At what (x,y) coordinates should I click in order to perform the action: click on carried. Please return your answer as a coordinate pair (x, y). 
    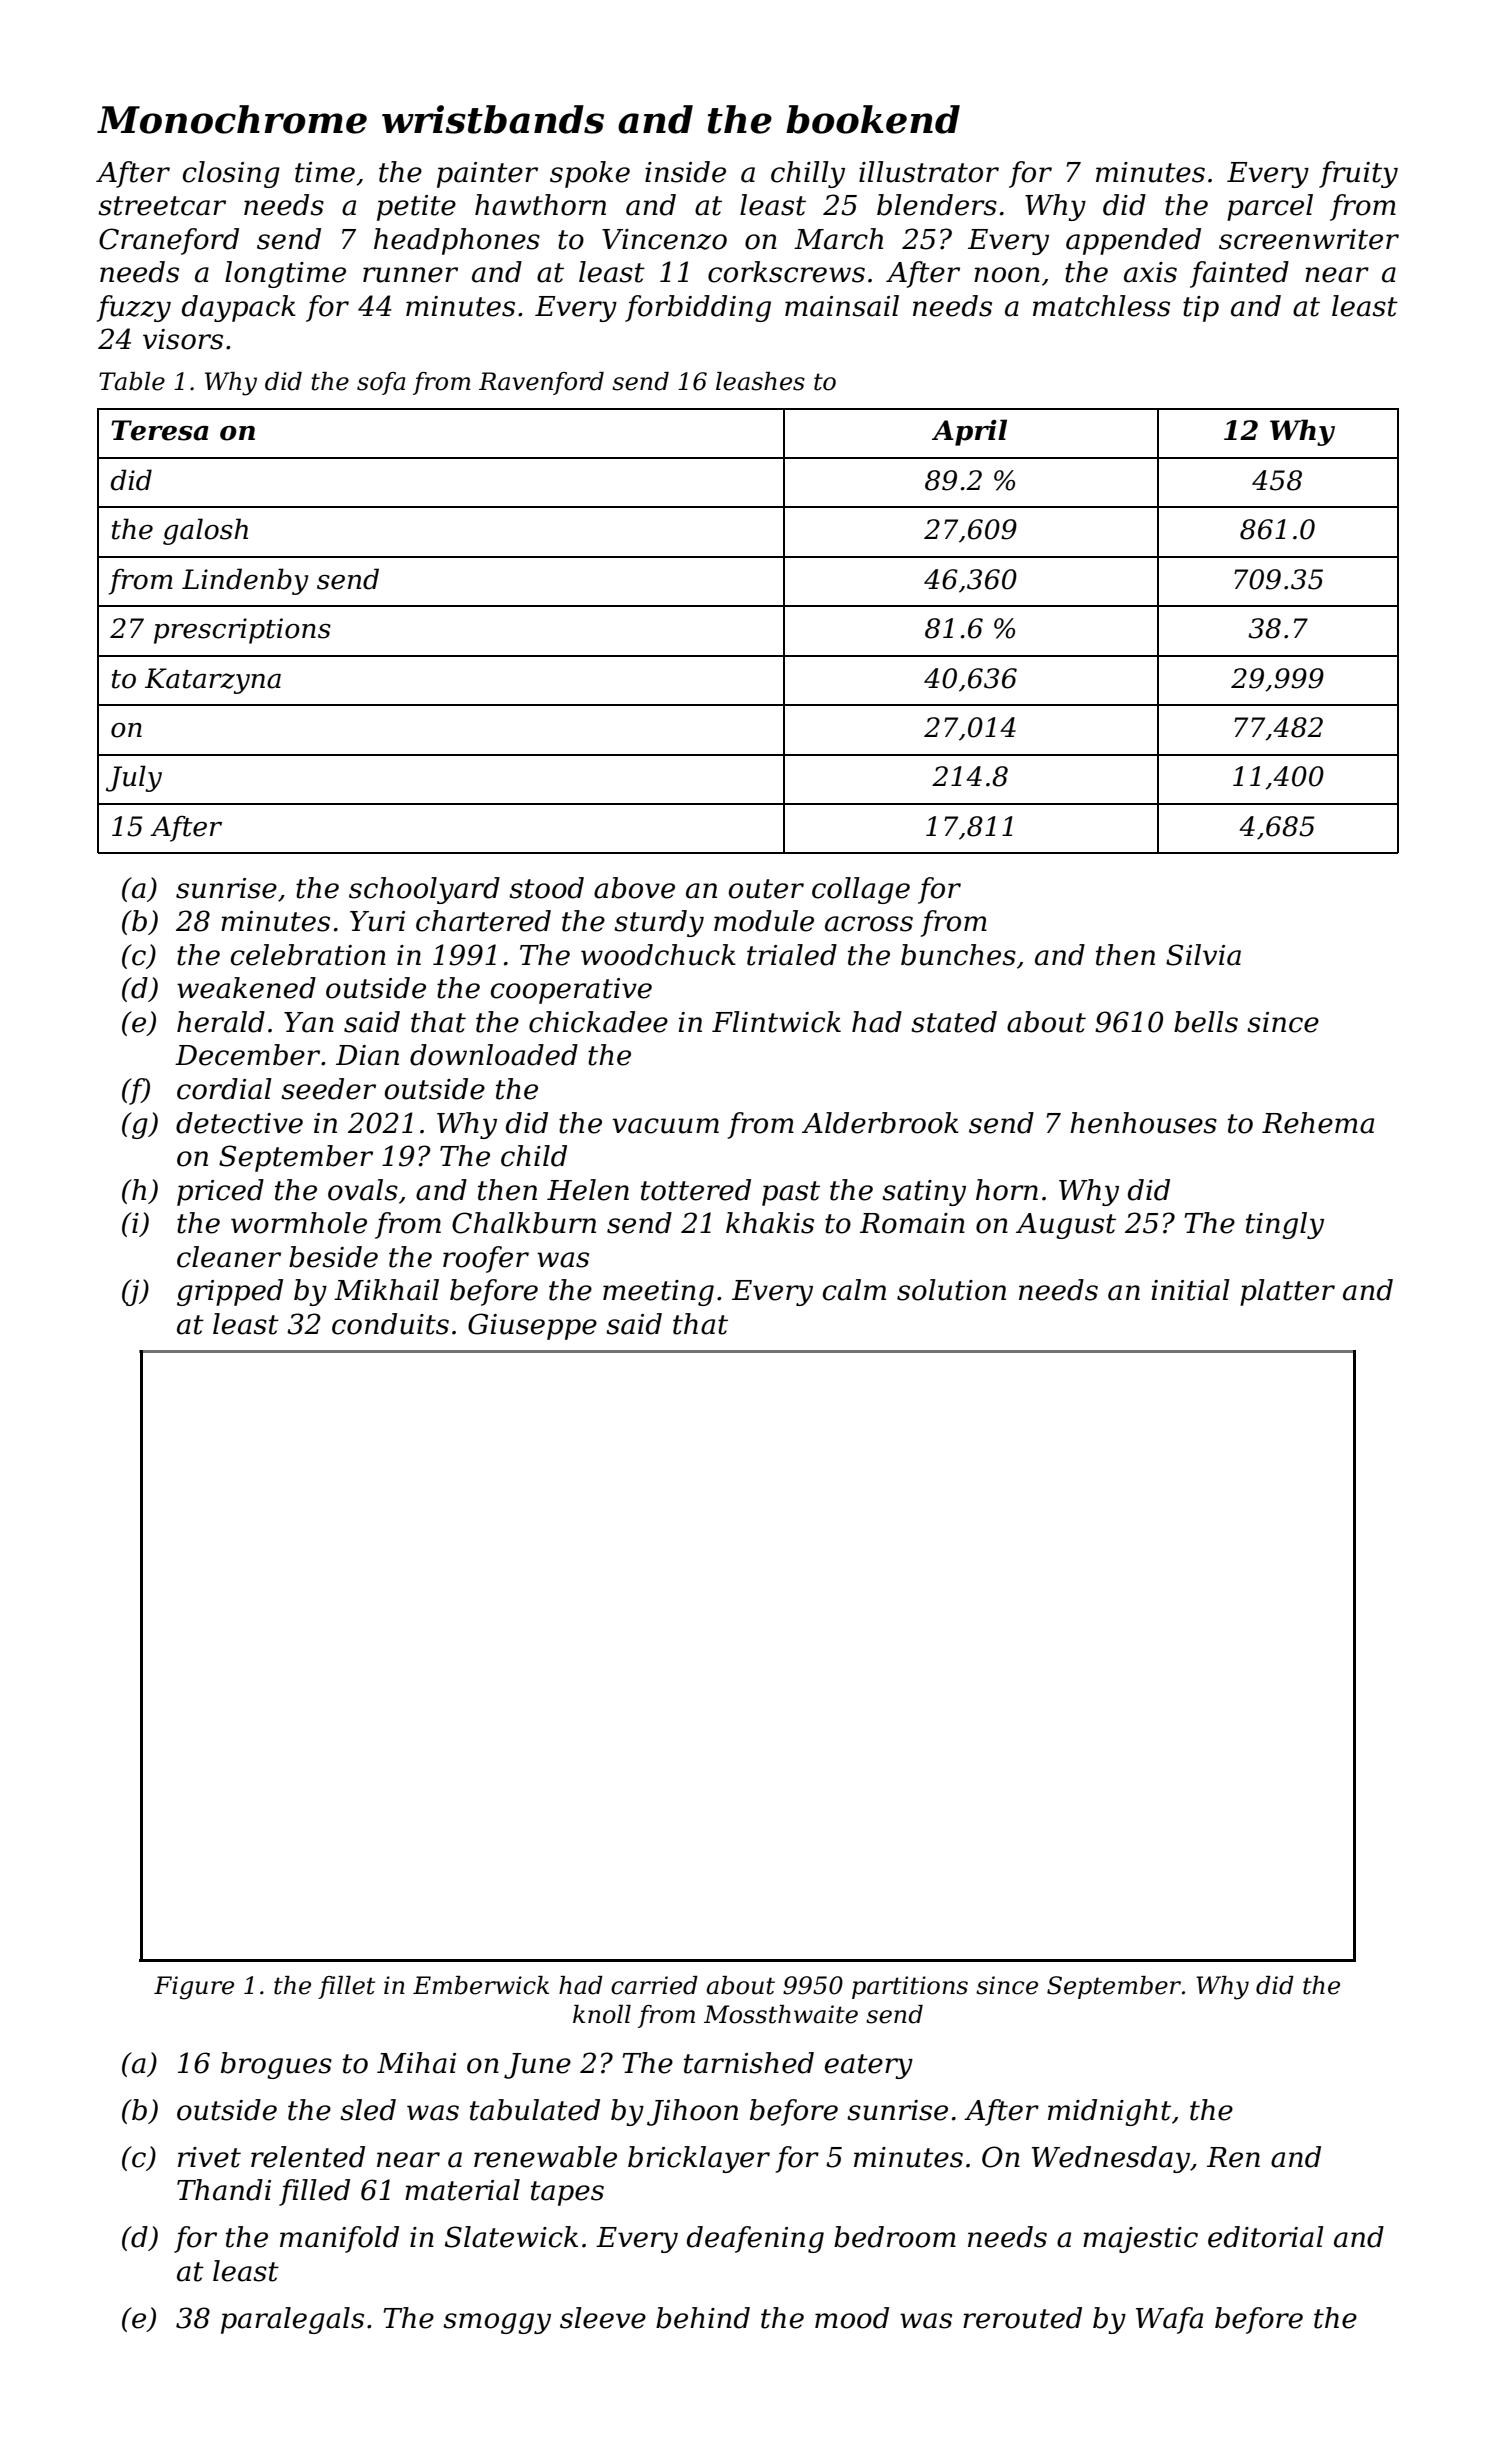
    Looking at the image, I should click on (654, 1985).
